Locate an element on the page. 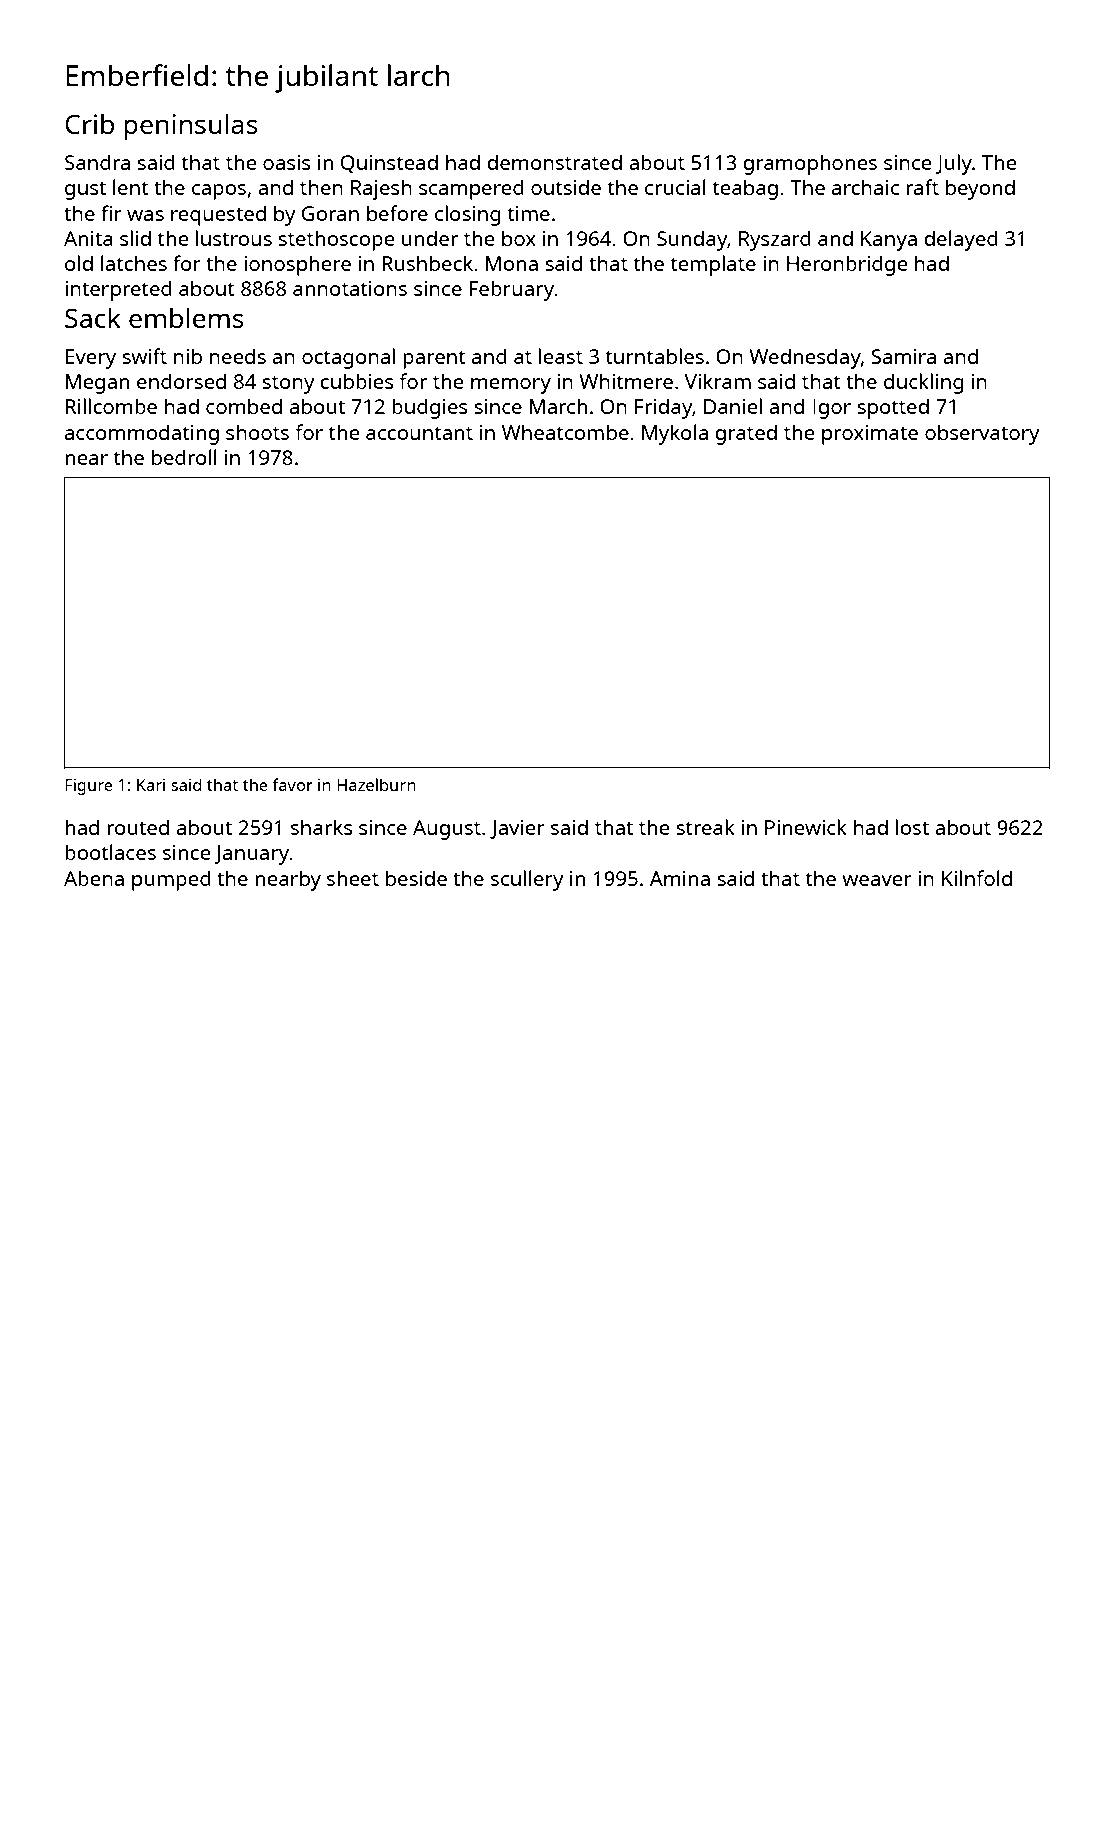 The height and width of the page is (1835, 1114). teabag is located at coordinates (745, 189).
